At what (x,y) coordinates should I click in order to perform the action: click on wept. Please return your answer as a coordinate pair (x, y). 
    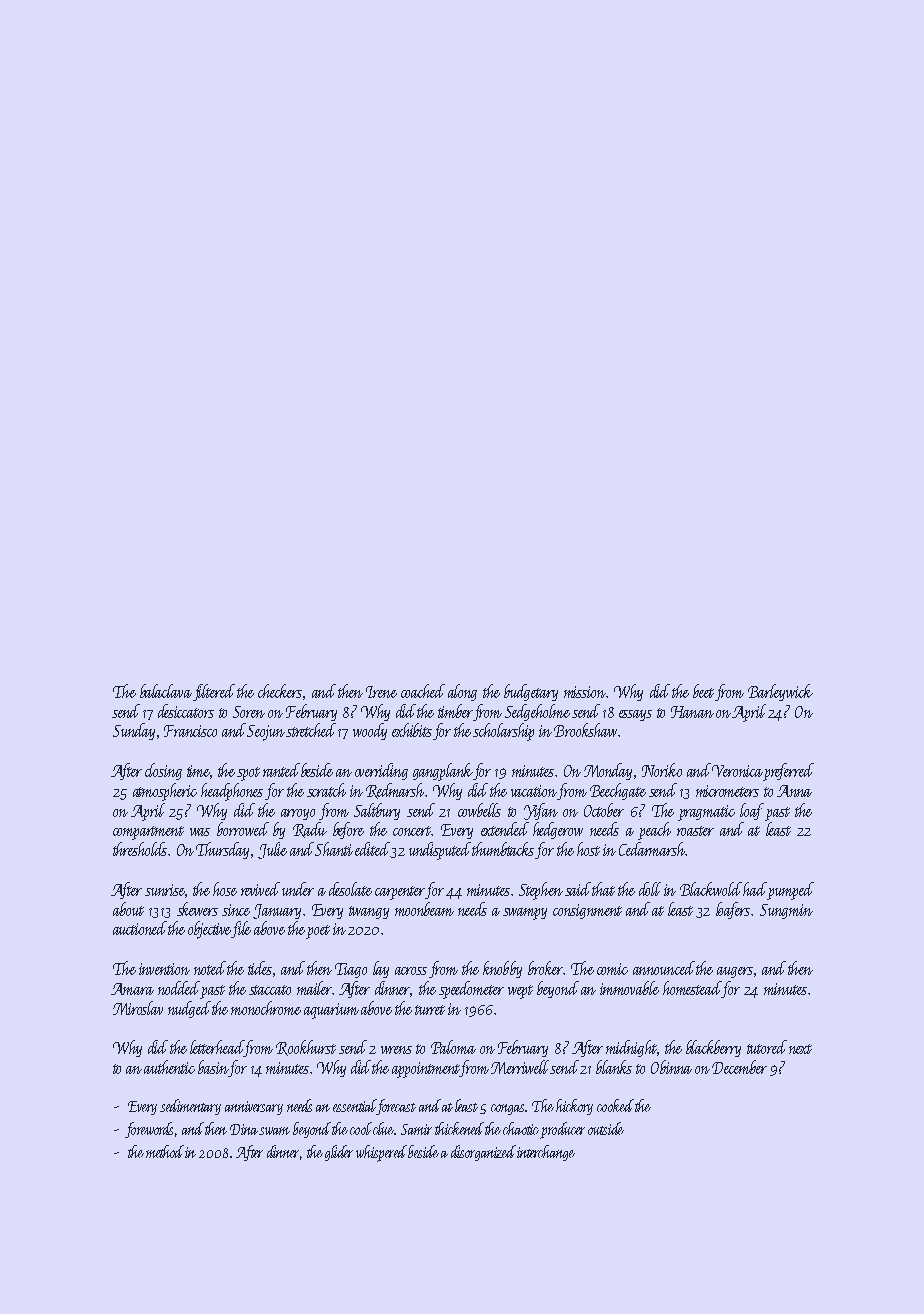
    Looking at the image, I should click on (520, 992).
